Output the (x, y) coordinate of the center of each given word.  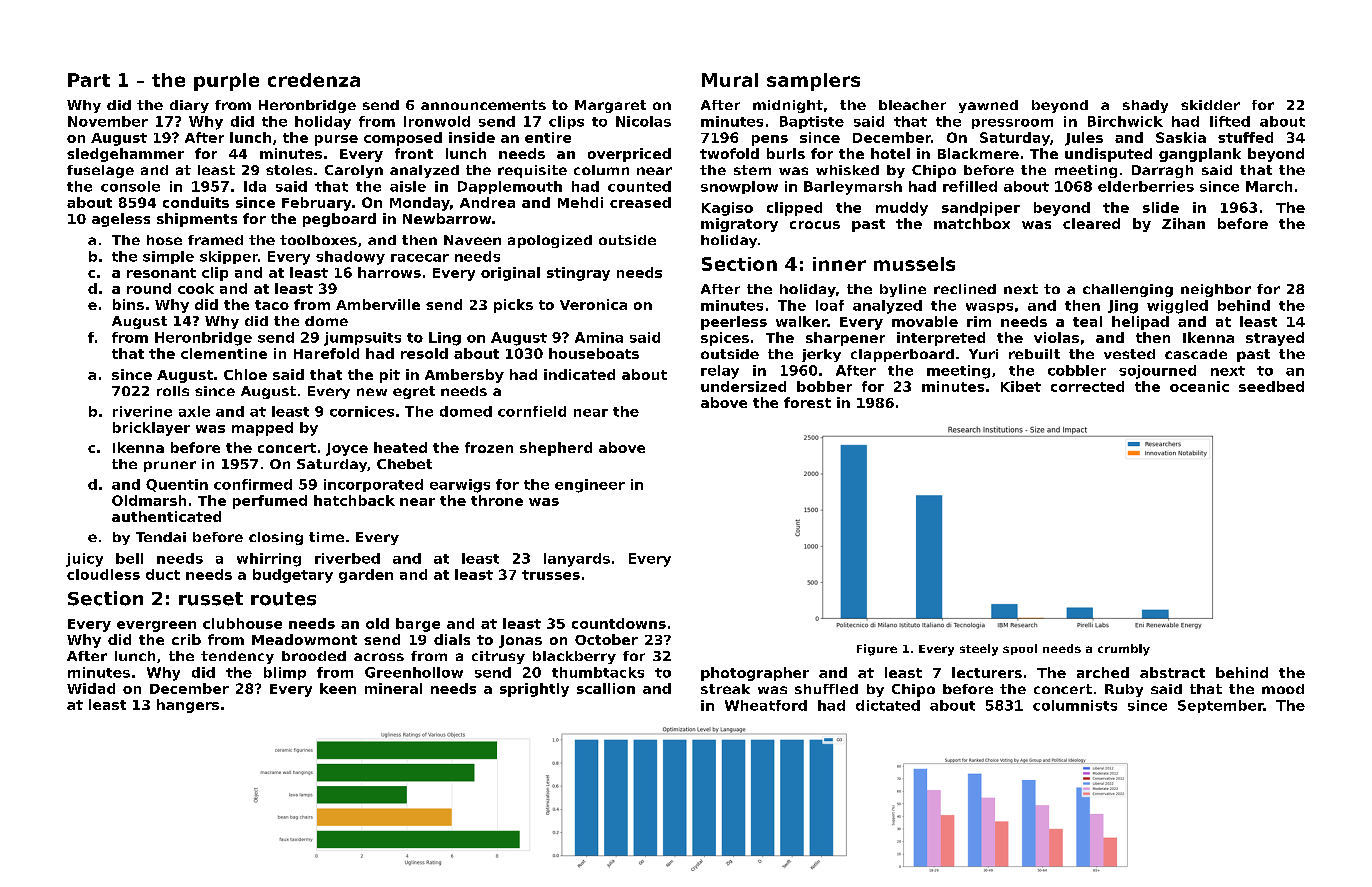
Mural (730, 80)
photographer (755, 674)
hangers (188, 706)
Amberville (378, 304)
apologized (550, 241)
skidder (1210, 105)
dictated (888, 705)
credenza (314, 80)
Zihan (1183, 223)
